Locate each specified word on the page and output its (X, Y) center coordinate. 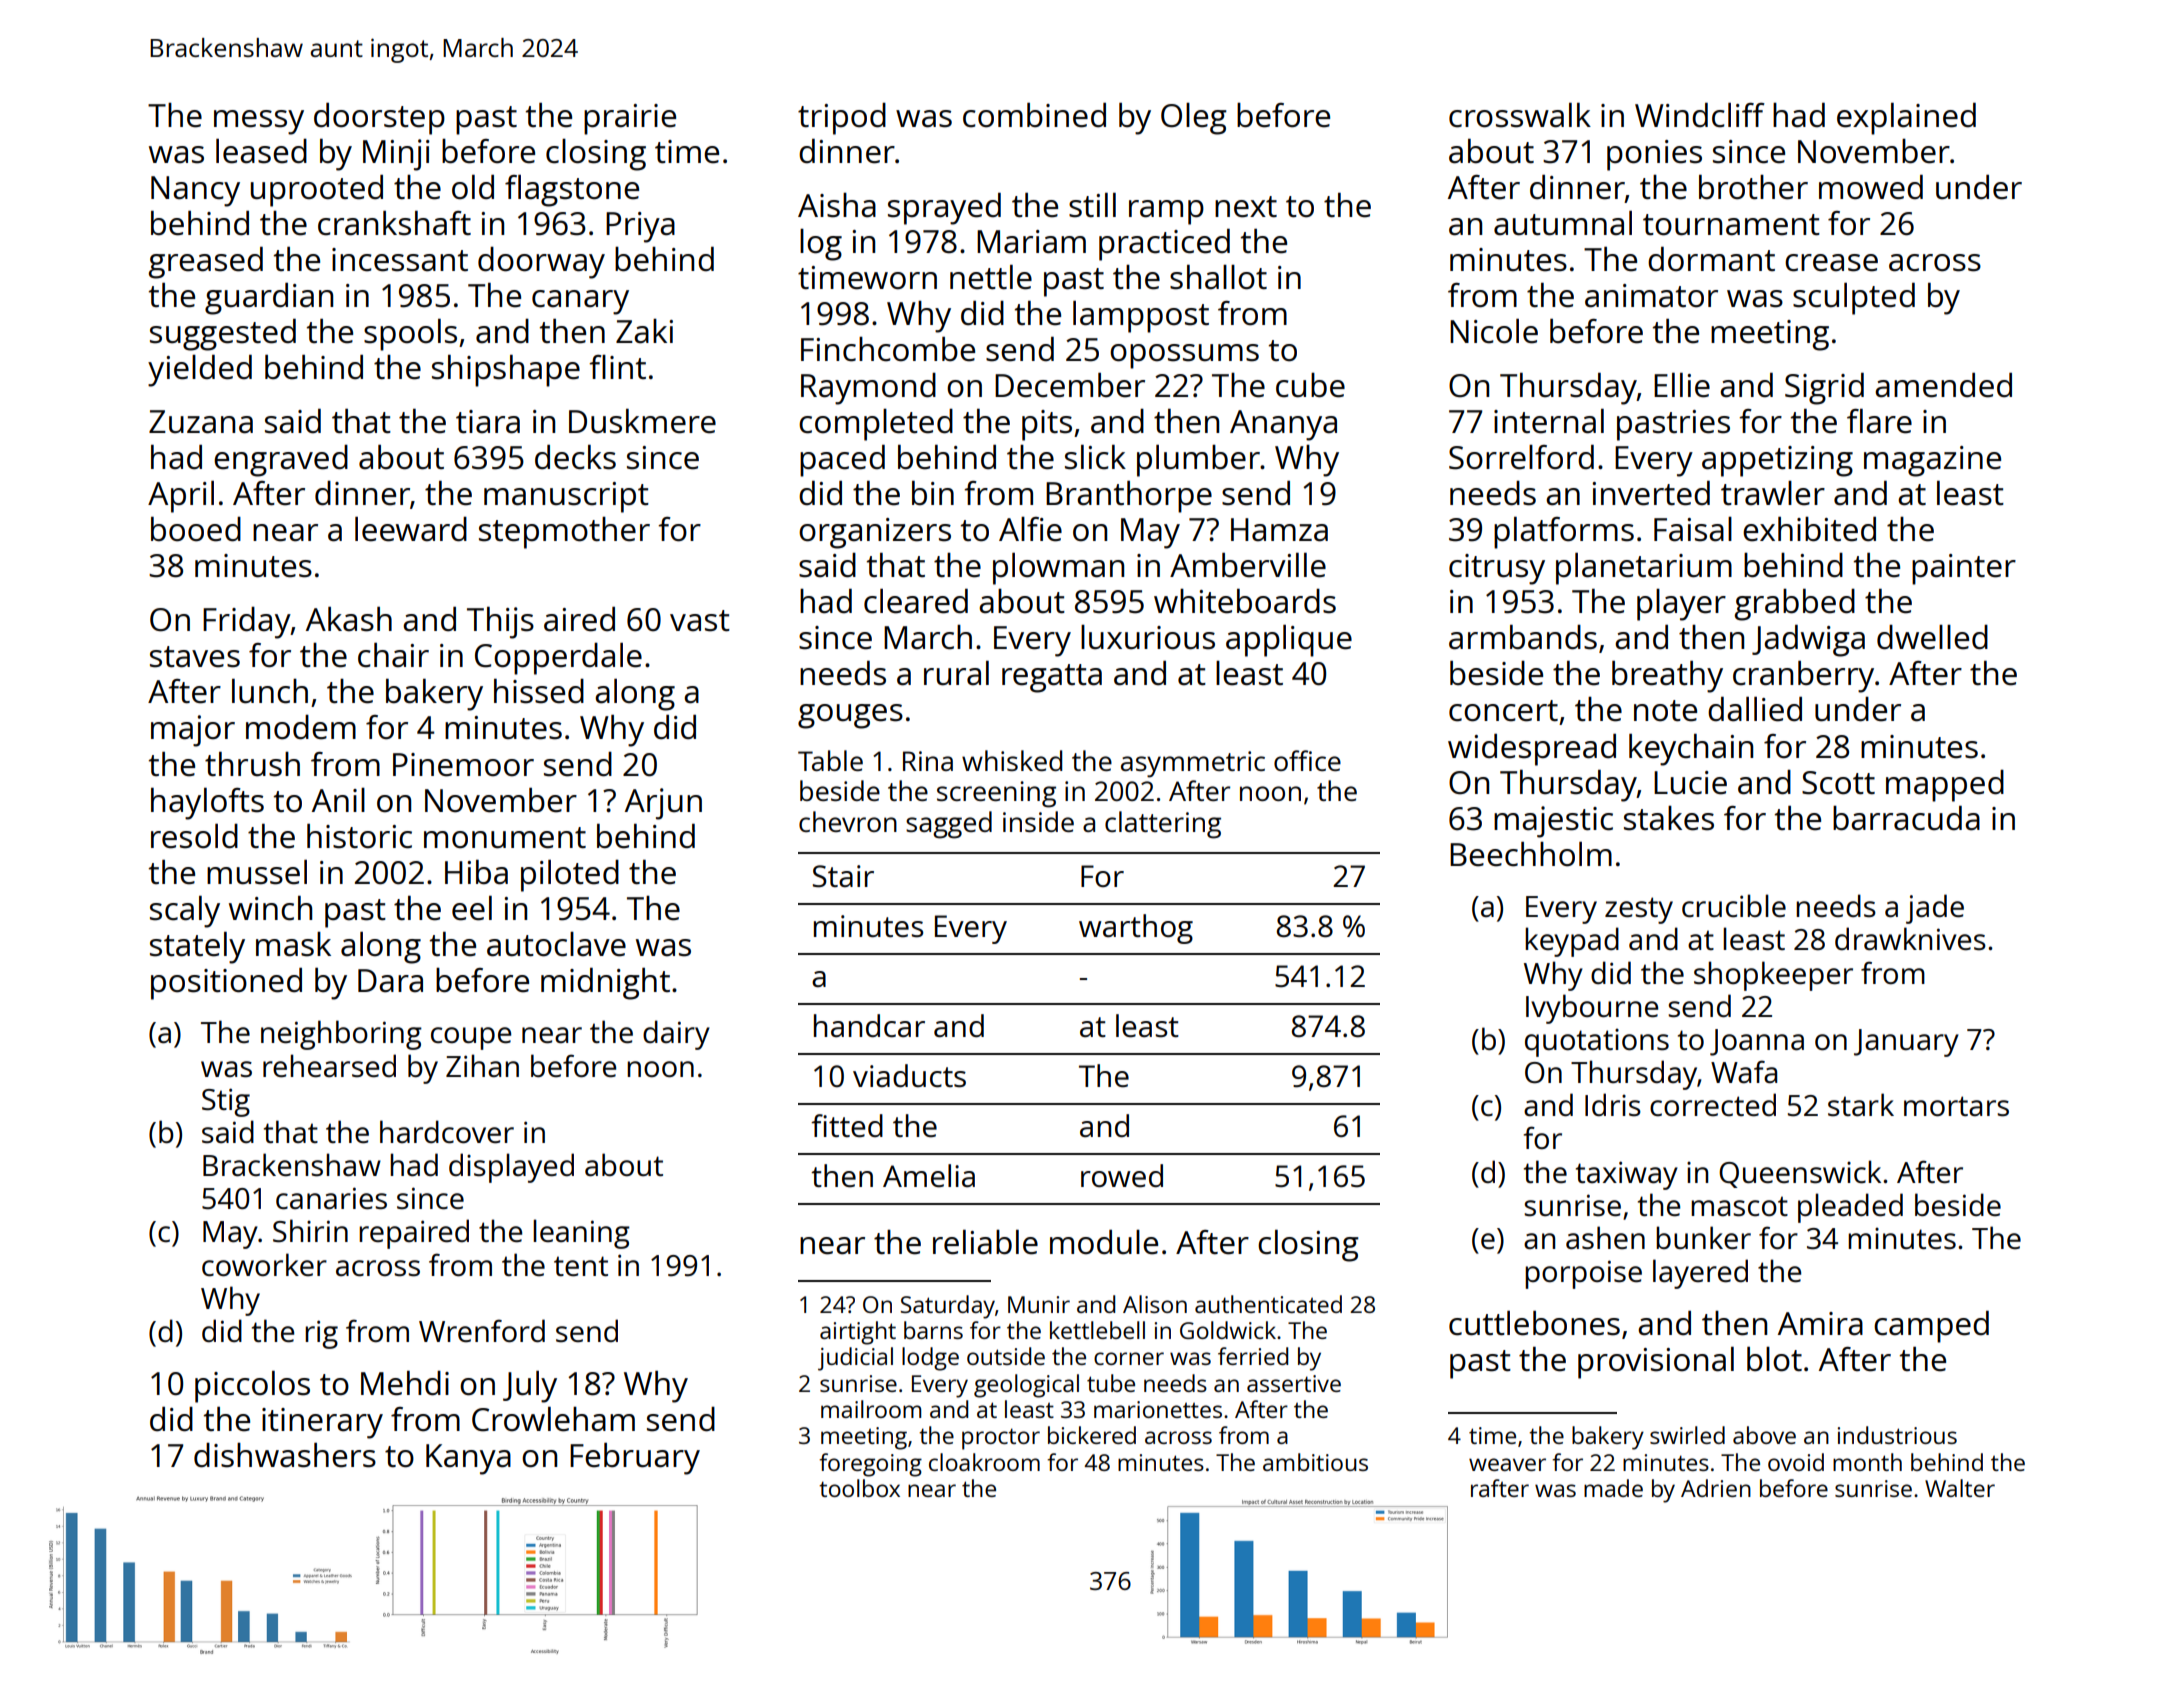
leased (261, 151)
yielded (200, 370)
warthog (1136, 929)
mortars (1956, 1106)
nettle (991, 277)
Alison (1155, 1304)
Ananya (1283, 425)
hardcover (447, 1132)
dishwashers (285, 1455)
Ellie (1682, 385)
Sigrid (1824, 388)
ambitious (1315, 1462)
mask (293, 944)
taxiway (1627, 1175)
